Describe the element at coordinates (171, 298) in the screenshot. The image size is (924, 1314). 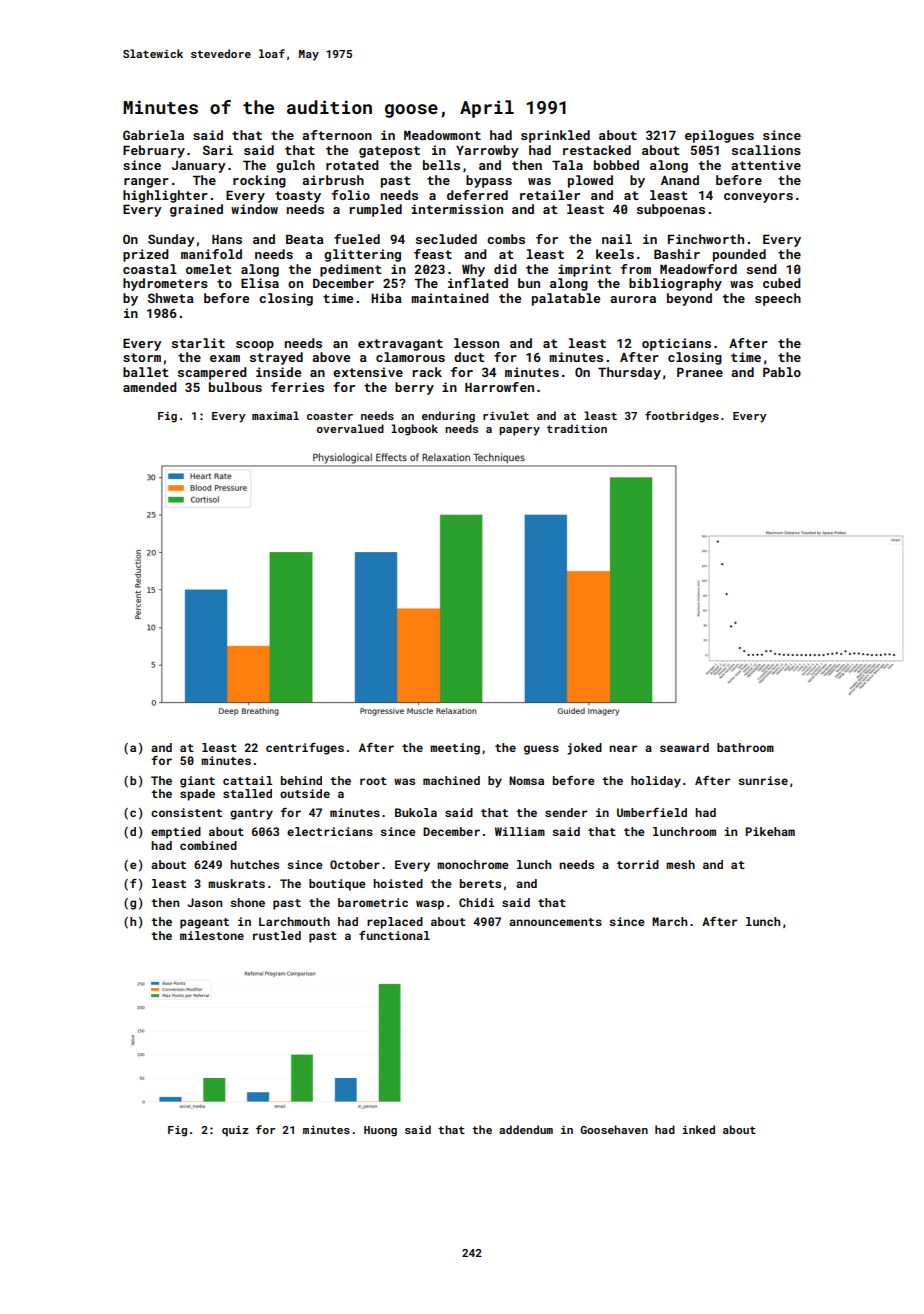
I see `Shweta` at that location.
